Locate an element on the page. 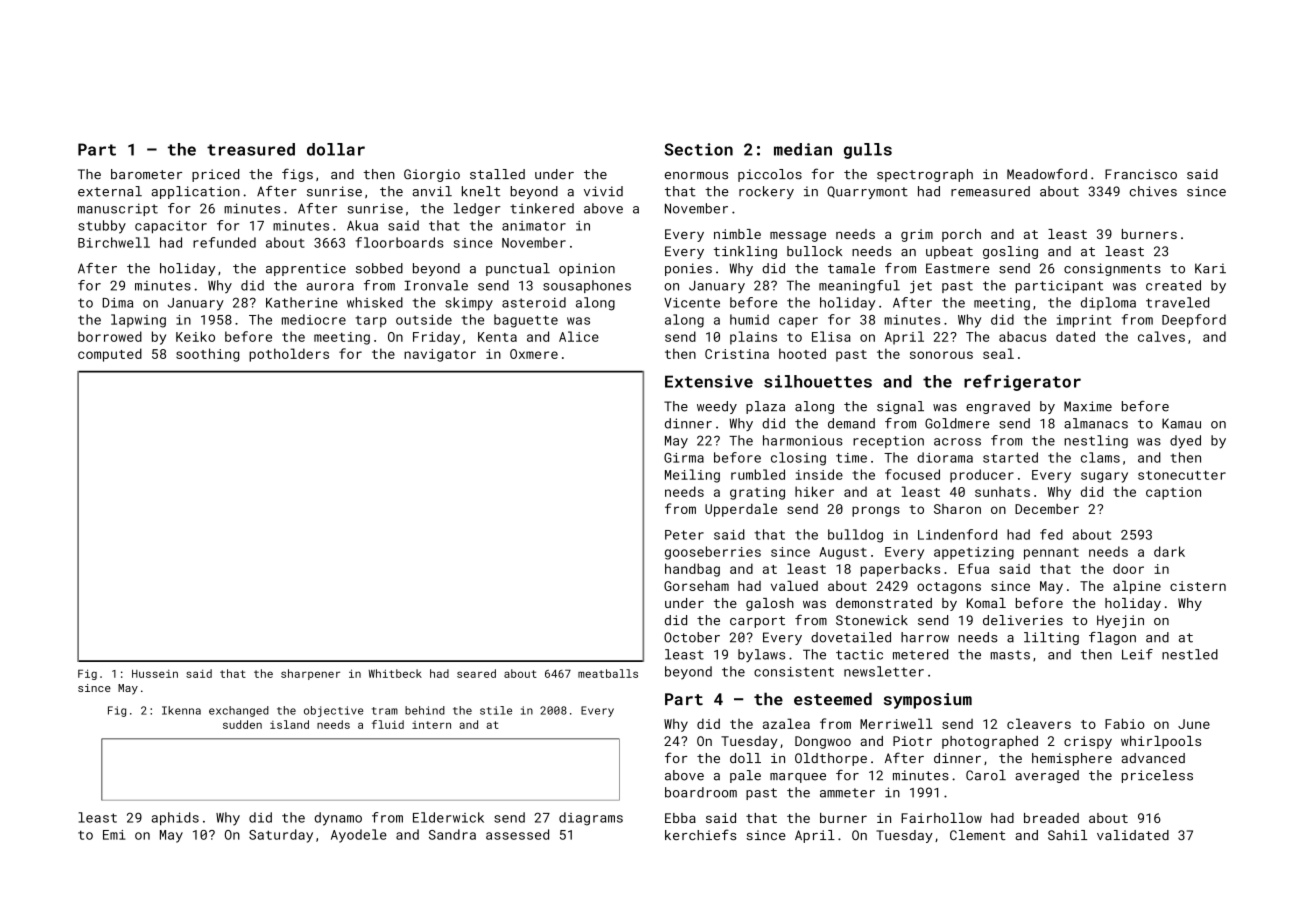  caption is located at coordinates (1173, 493).
